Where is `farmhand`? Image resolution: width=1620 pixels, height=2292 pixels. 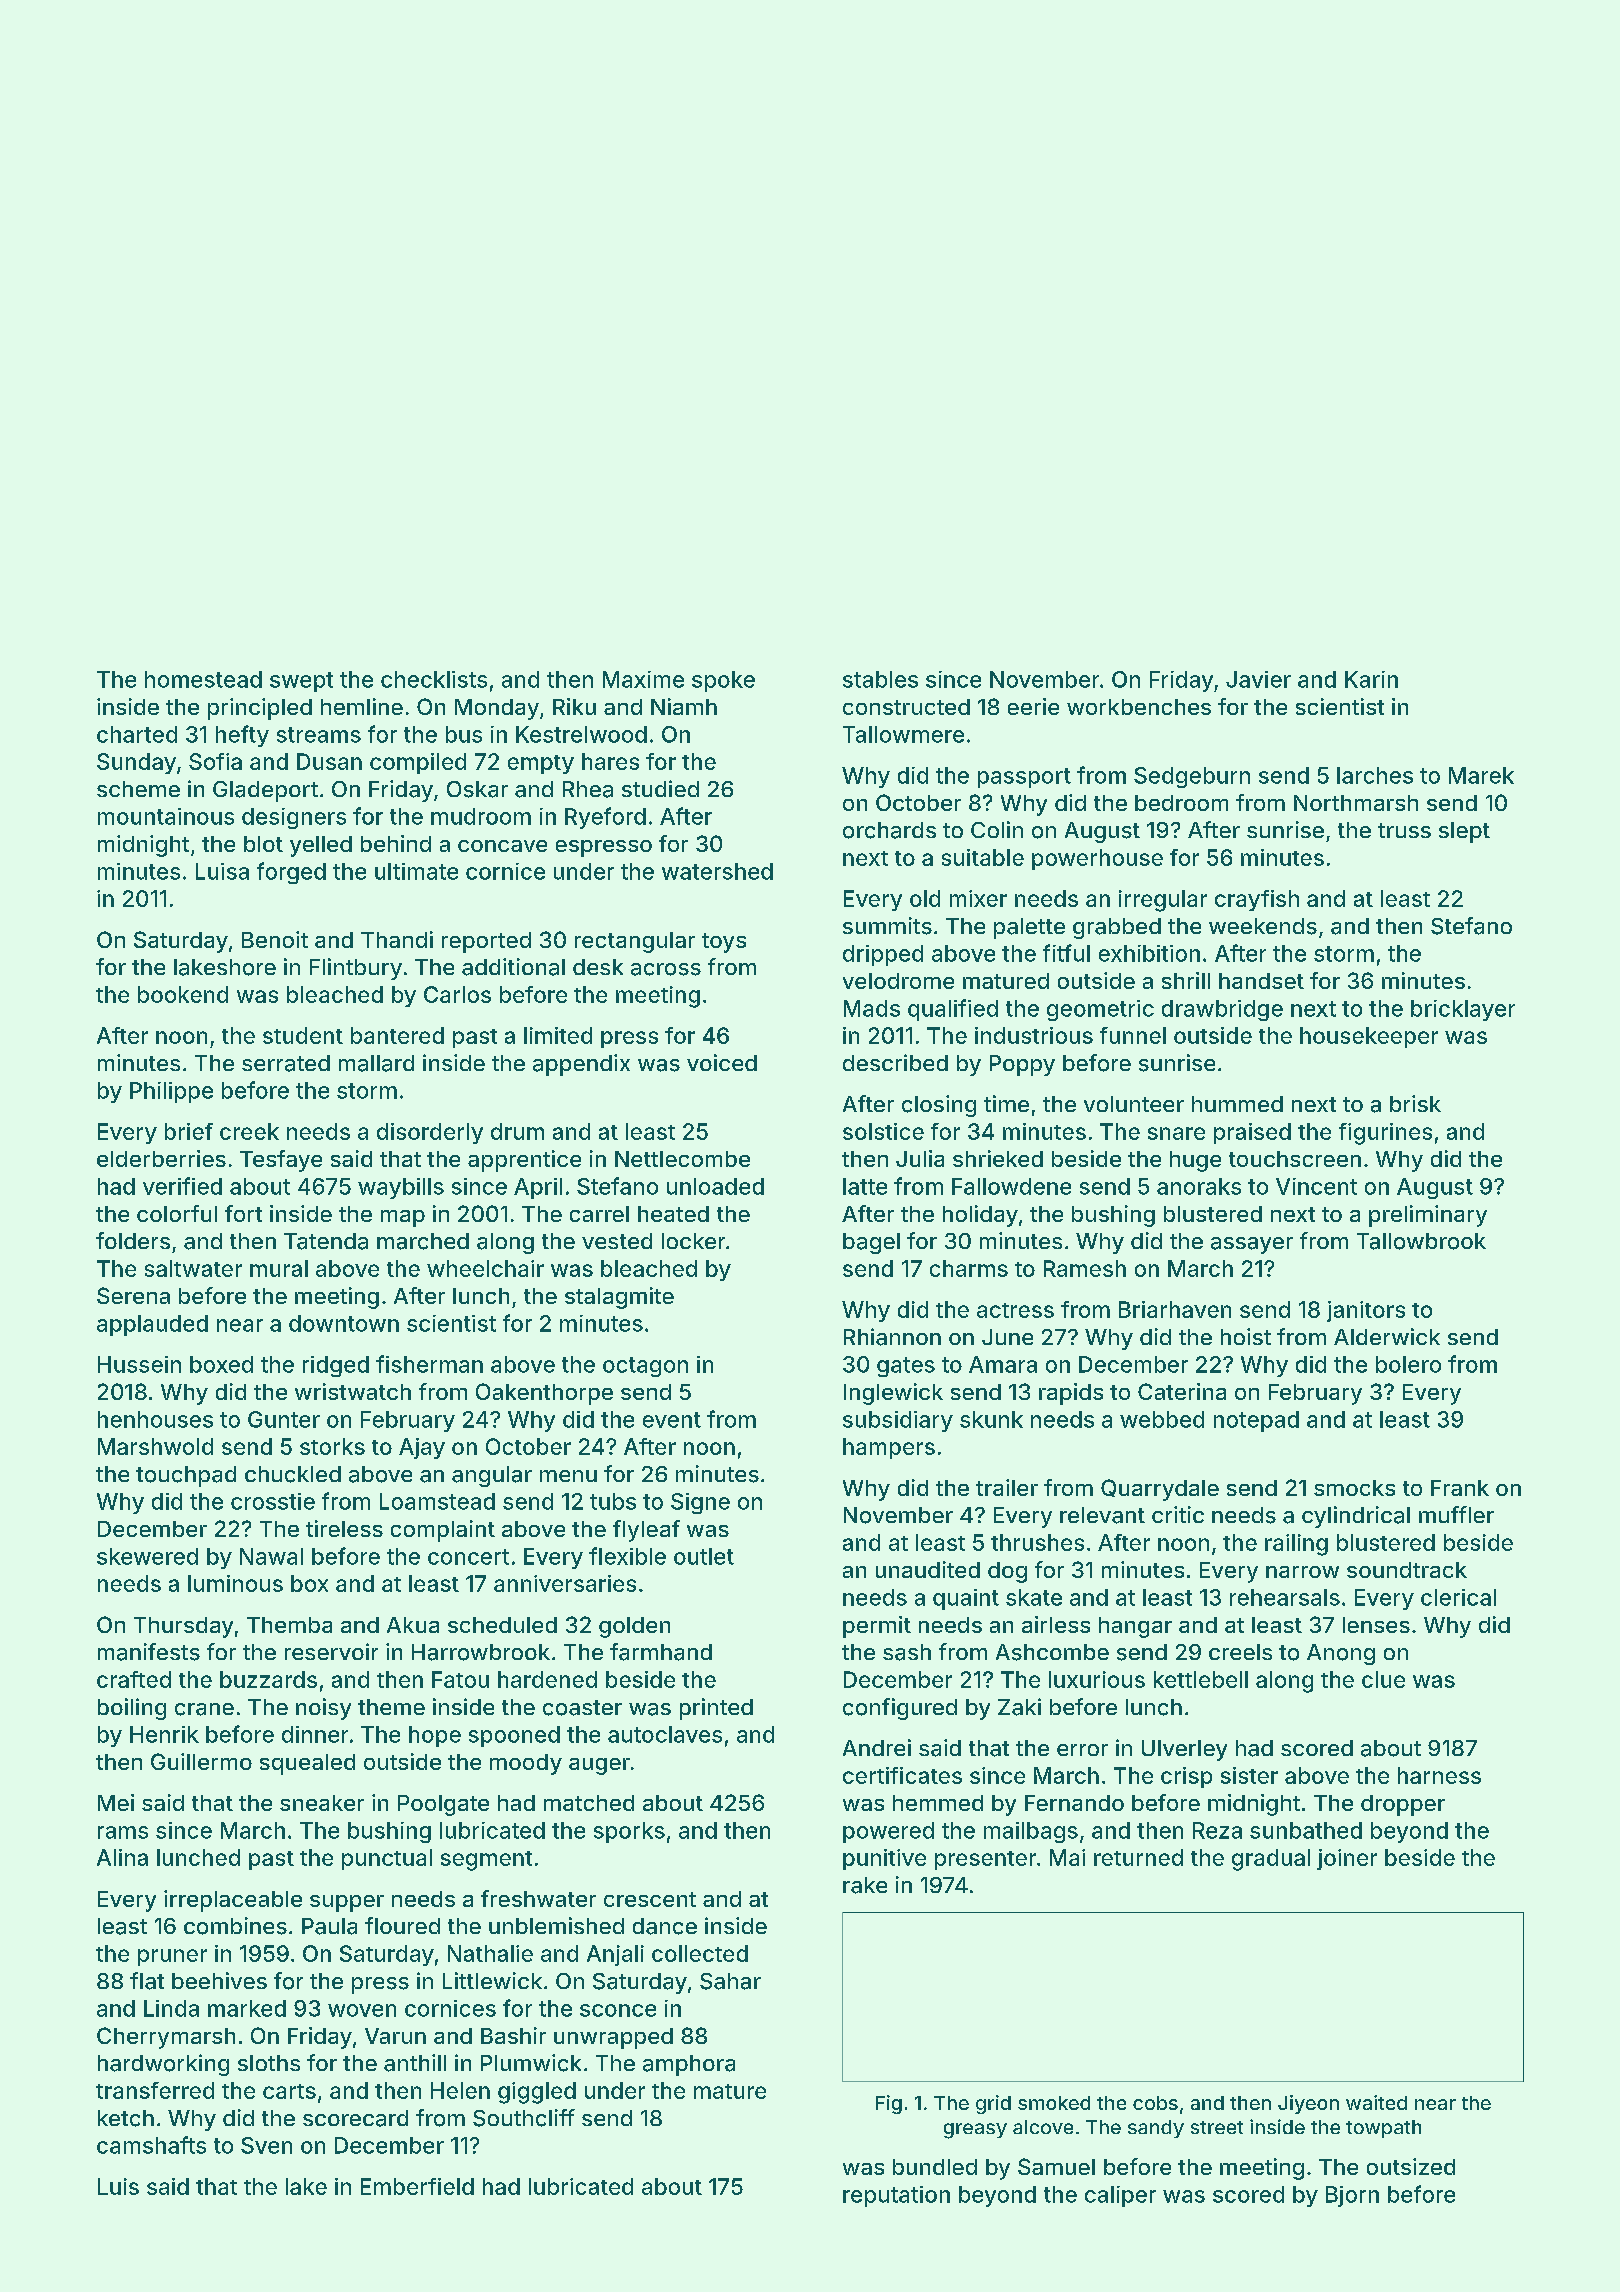 farmhand is located at coordinates (661, 1652).
